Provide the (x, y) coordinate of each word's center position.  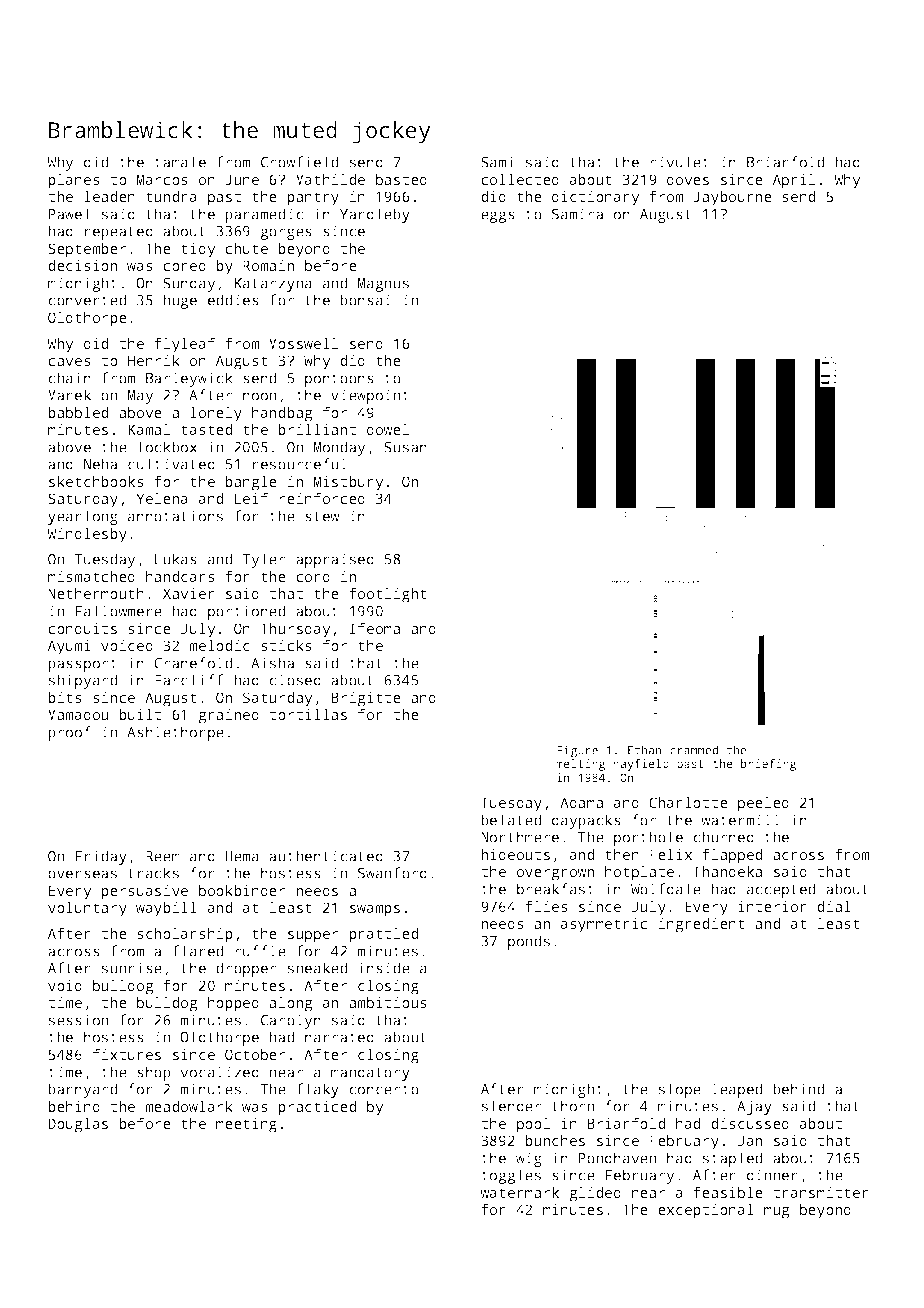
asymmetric (604, 925)
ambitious (388, 1002)
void (65, 985)
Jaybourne (732, 198)
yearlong (83, 517)
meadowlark (189, 1106)
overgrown (555, 875)
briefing (768, 765)
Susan (405, 447)
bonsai (365, 300)
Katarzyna (273, 285)
